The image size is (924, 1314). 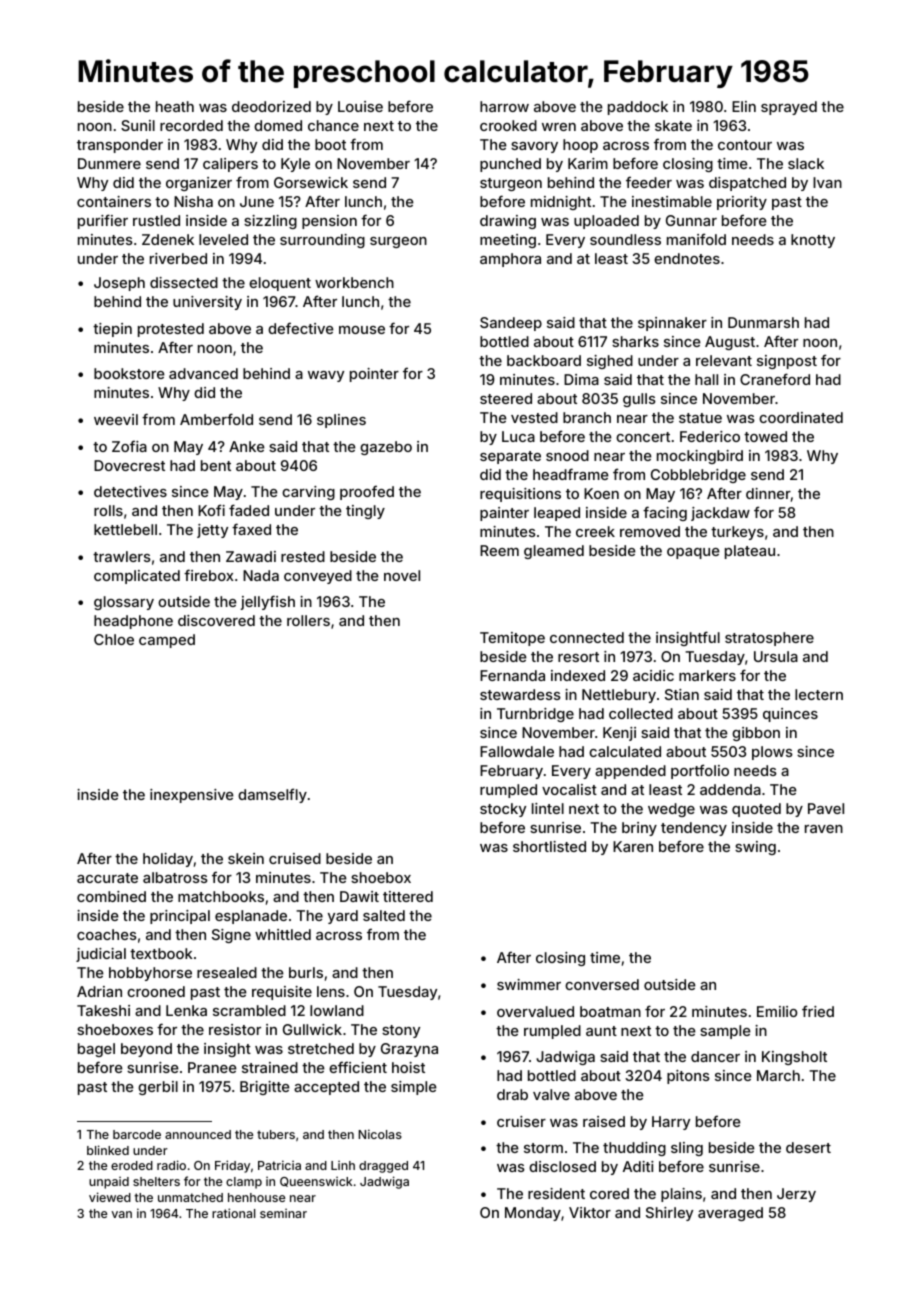 What do you see at coordinates (283, 1213) in the image?
I see `seminar` at bounding box center [283, 1213].
